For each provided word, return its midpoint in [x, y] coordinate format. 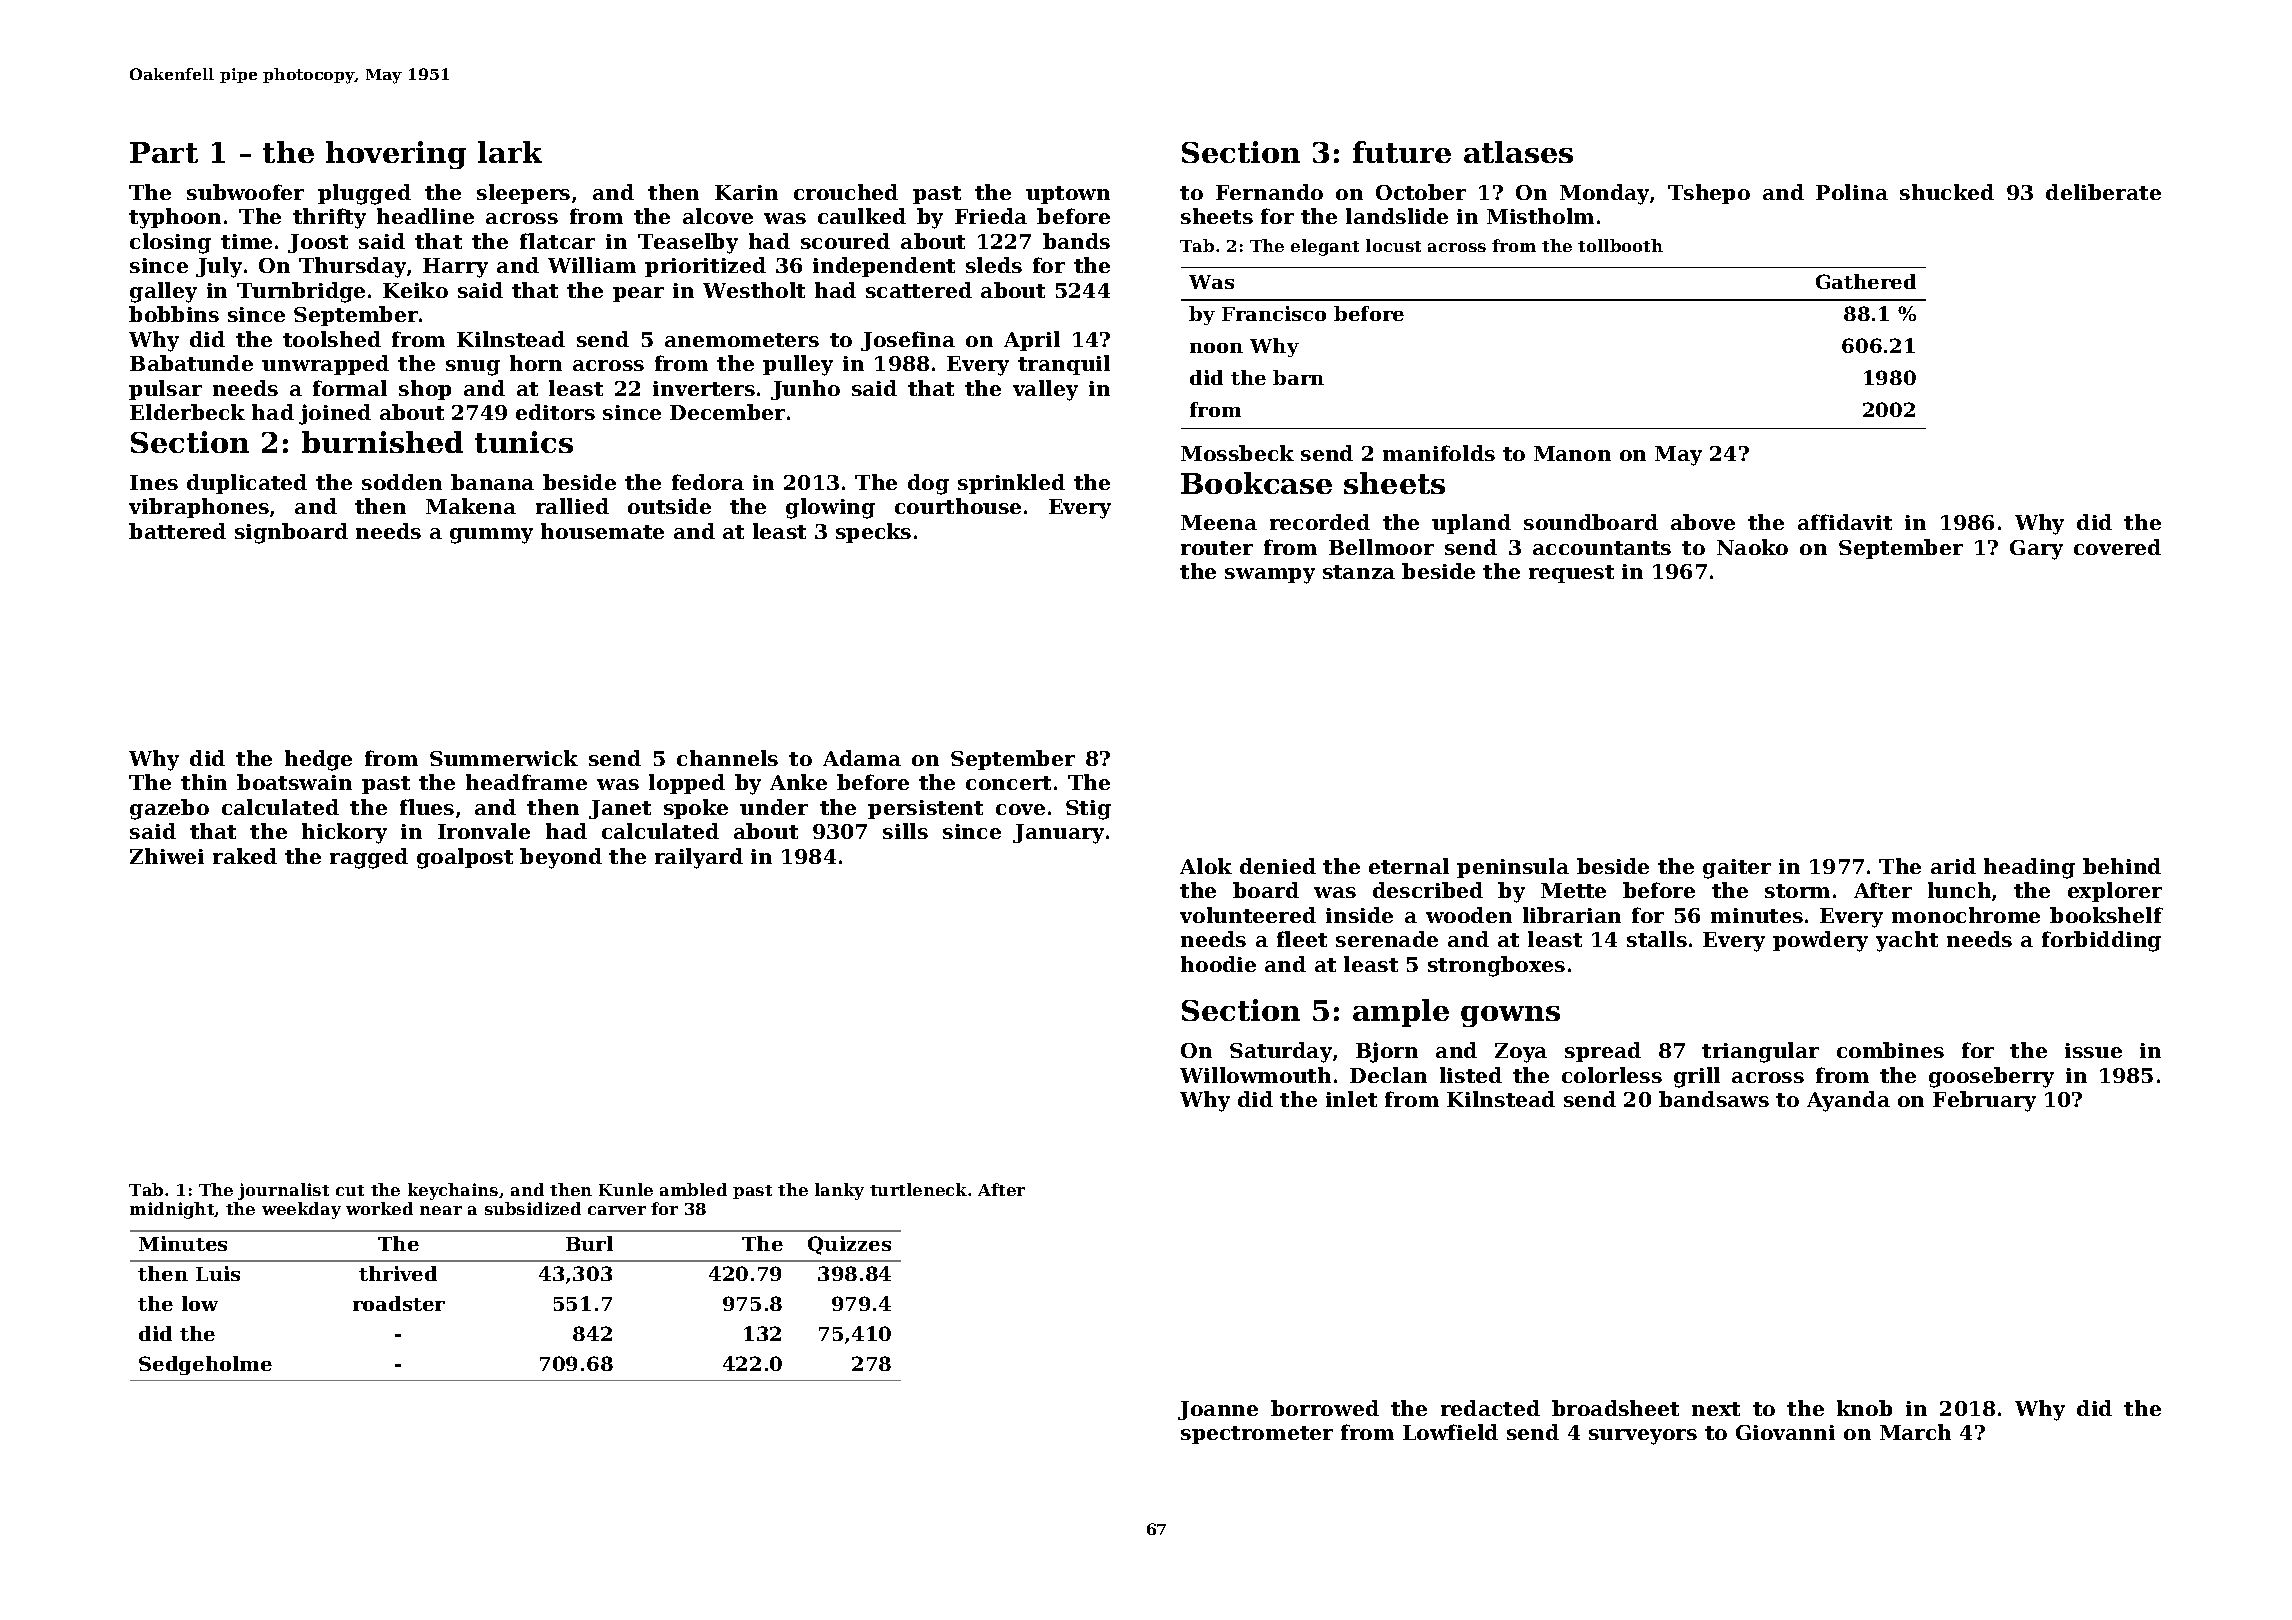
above [1703, 522]
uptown [1068, 195]
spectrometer [1257, 1435]
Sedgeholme [205, 1365]
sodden [402, 482]
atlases [1518, 152]
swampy [1270, 576]
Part [164, 152]
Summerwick [504, 758]
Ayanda [1848, 1101]
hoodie [1218, 964]
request [1571, 574]
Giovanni [1785, 1432]
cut [350, 1190]
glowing [830, 508]
